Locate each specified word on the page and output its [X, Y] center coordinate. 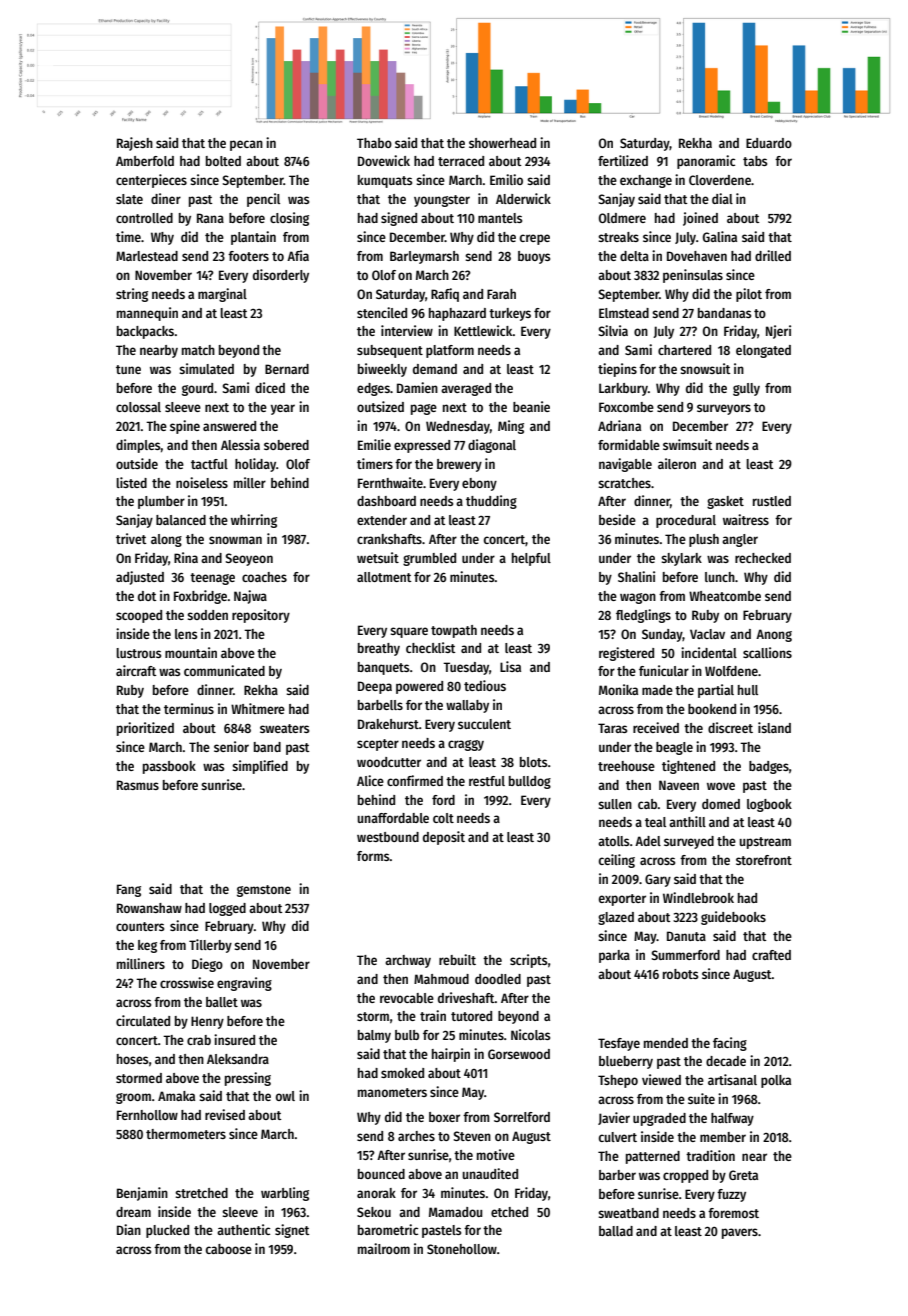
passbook [169, 767]
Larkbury [623, 389]
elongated [763, 351]
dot [147, 596]
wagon [638, 598]
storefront [764, 860]
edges [373, 389]
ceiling [617, 861]
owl [285, 1096]
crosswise [187, 982]
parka [614, 956]
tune [128, 369]
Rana [210, 218]
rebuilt [457, 959]
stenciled [382, 312]
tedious [485, 685]
